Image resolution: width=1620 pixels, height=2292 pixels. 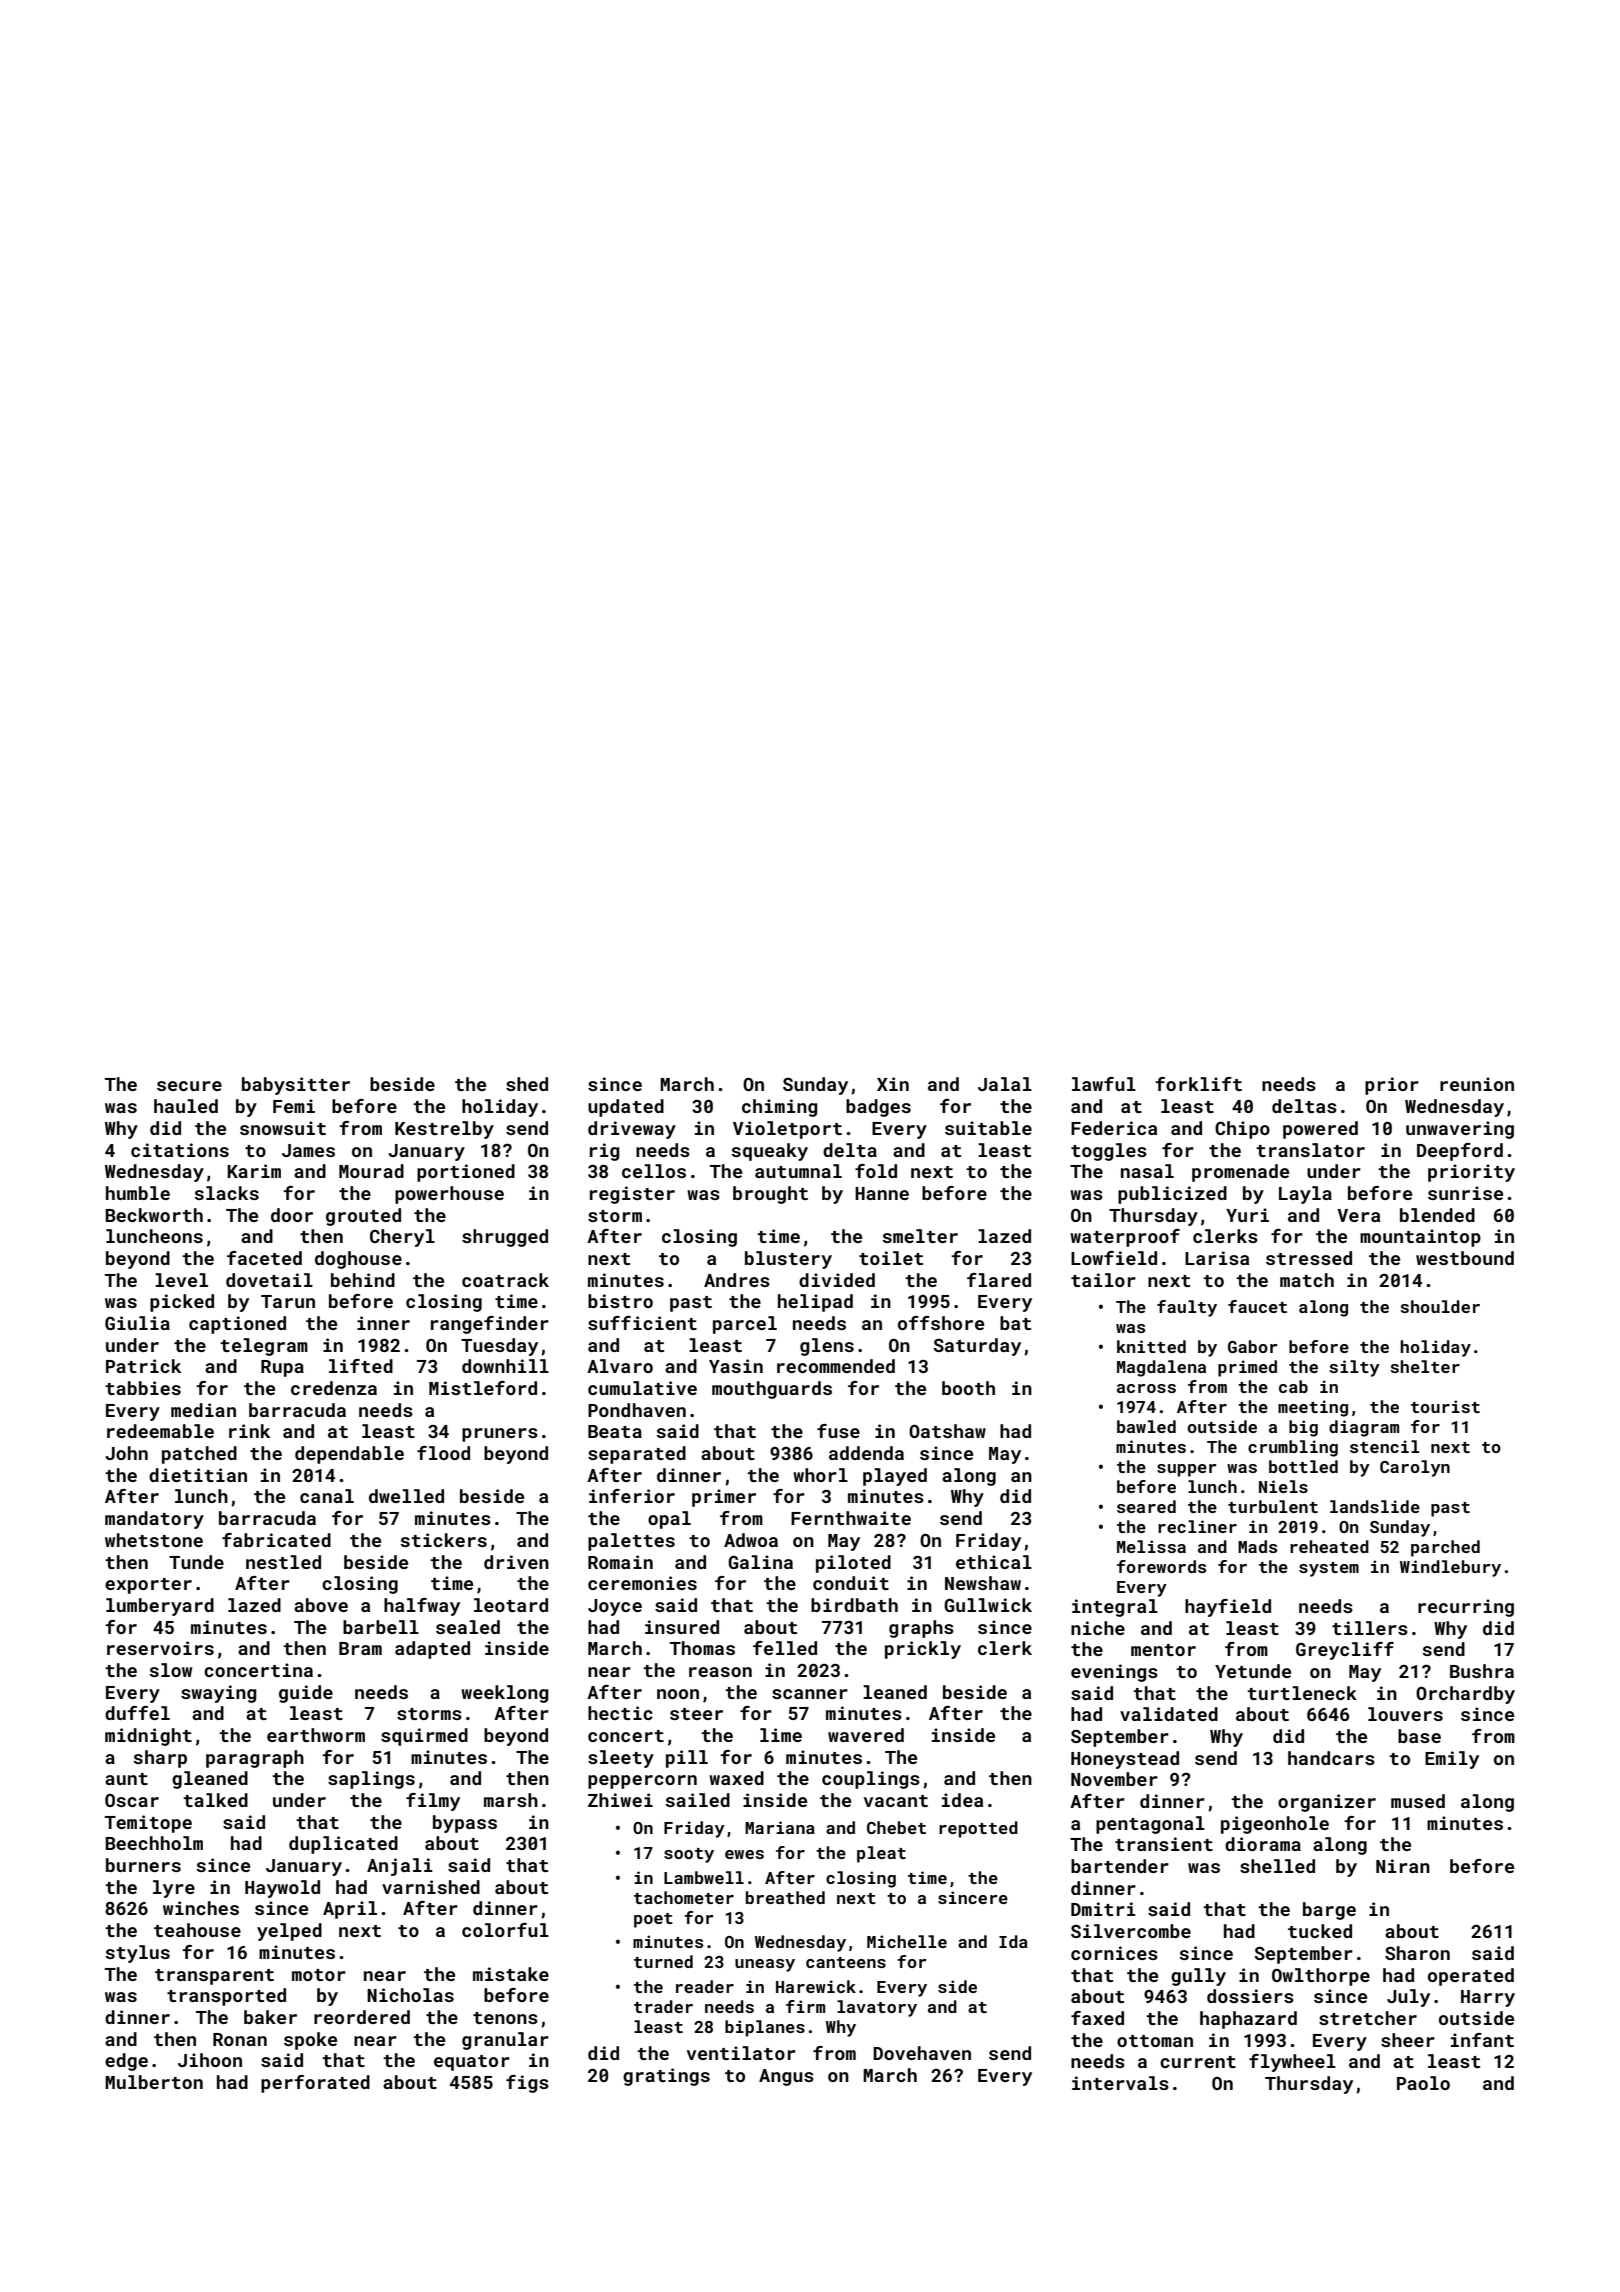 What do you see at coordinates (138, 1193) in the document?
I see `humble` at bounding box center [138, 1193].
